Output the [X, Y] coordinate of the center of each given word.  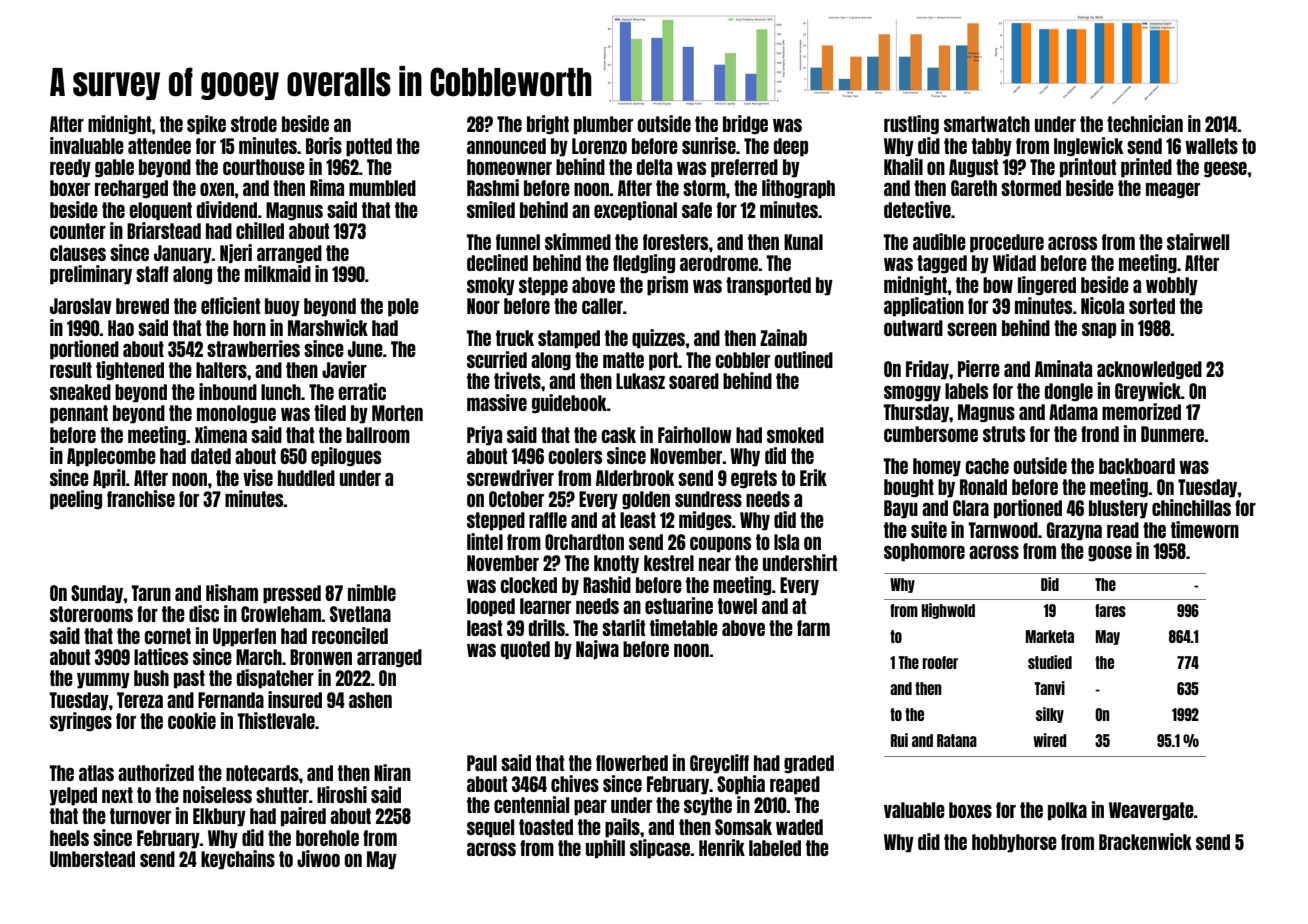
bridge [745, 124]
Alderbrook [635, 478]
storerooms [91, 614]
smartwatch [987, 124]
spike [206, 125]
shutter [282, 795]
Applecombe [111, 457]
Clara [971, 508]
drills [547, 627]
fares [1110, 610]
